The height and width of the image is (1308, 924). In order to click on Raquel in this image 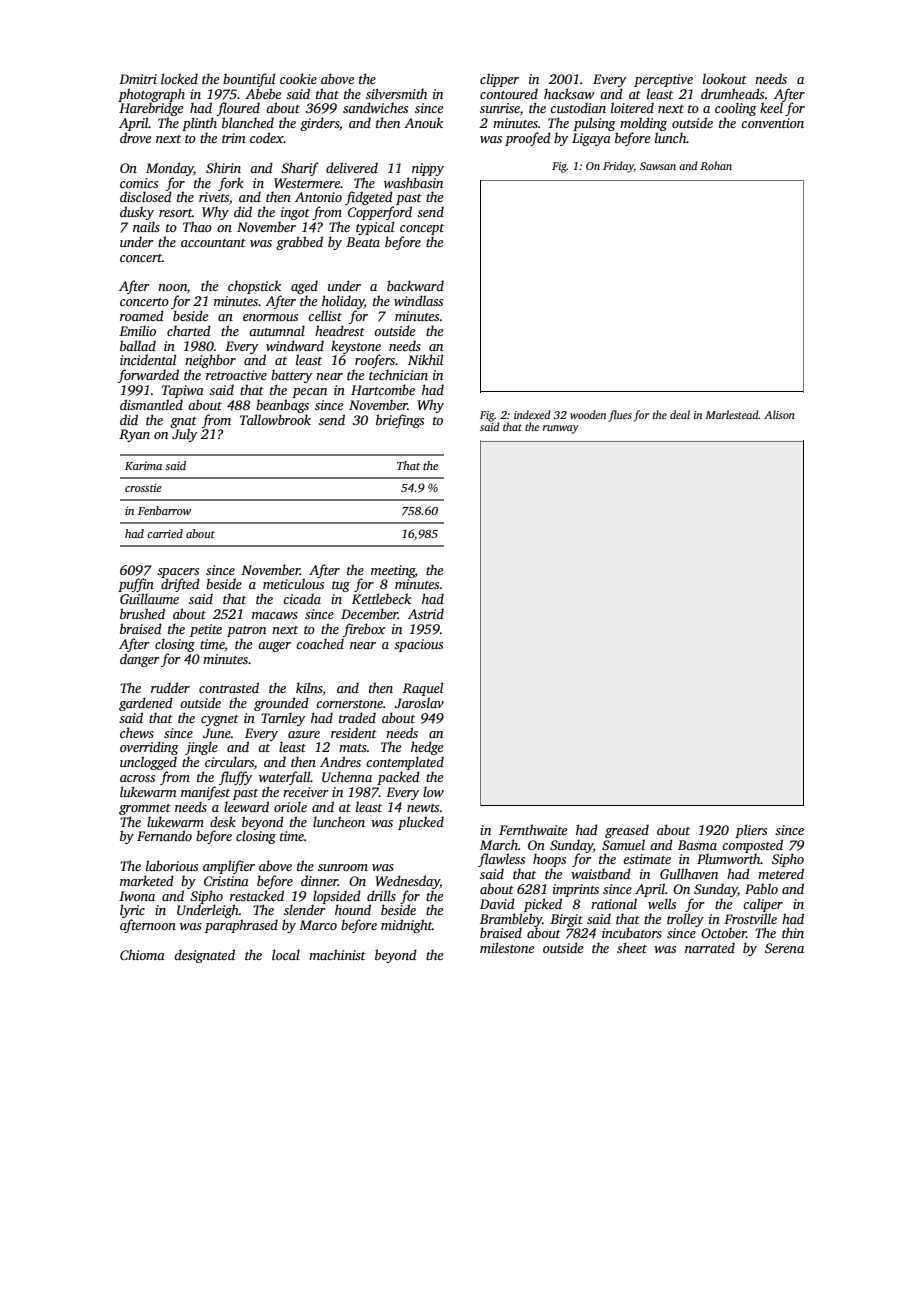, I will do `click(423, 689)`.
